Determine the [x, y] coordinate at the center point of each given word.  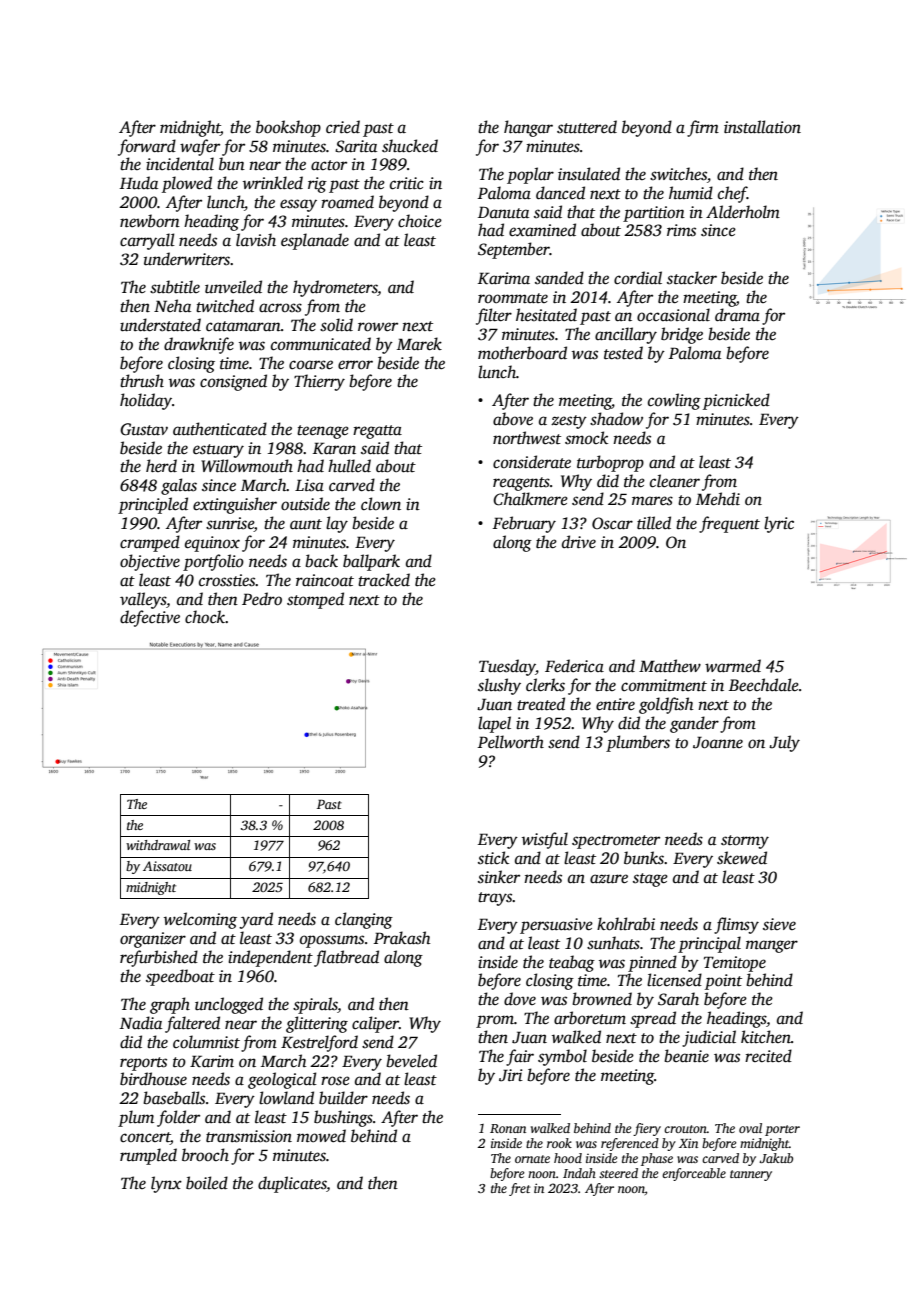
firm [703, 128]
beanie [686, 1056]
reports [143, 1064]
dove [520, 998]
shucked [410, 146]
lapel [494, 724]
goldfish [666, 705]
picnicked [736, 401]
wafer [200, 147]
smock [586, 438]
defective [150, 618]
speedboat [180, 977]
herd [161, 465]
